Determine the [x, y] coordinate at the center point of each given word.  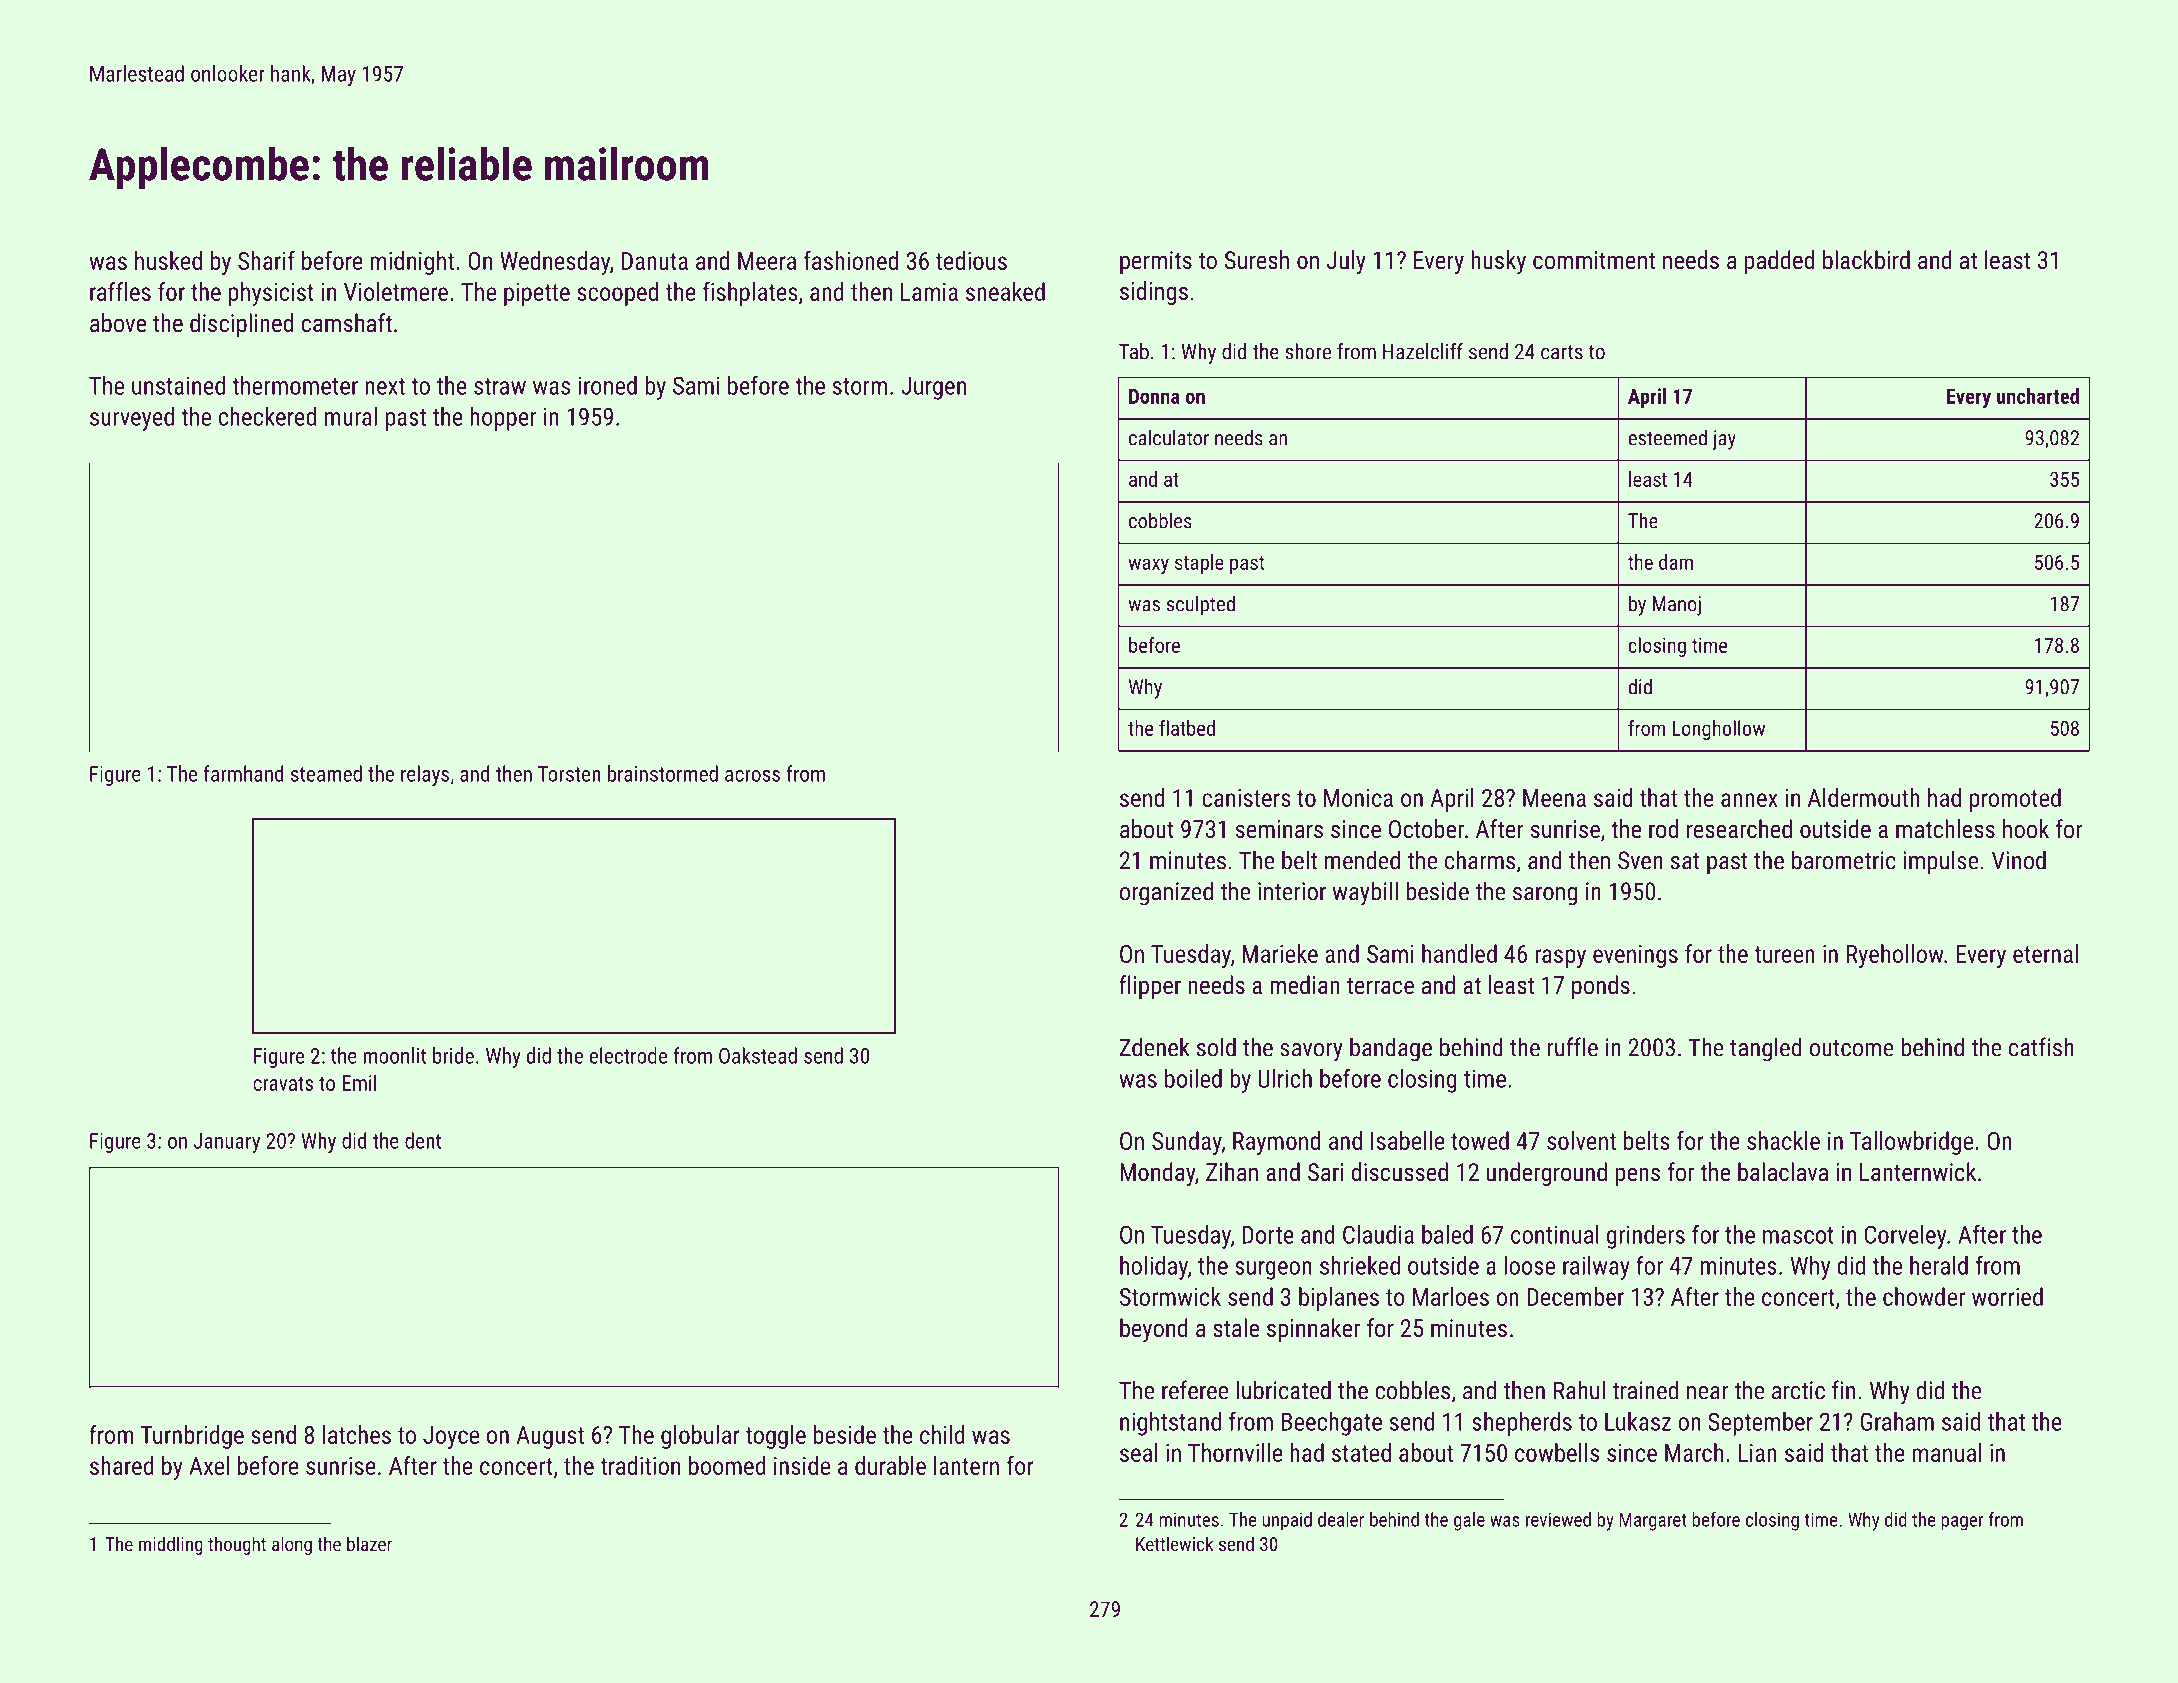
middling [171, 1545]
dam [1676, 562]
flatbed [1187, 728]
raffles [120, 291]
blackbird [1866, 259]
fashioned [851, 260]
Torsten [569, 774]
